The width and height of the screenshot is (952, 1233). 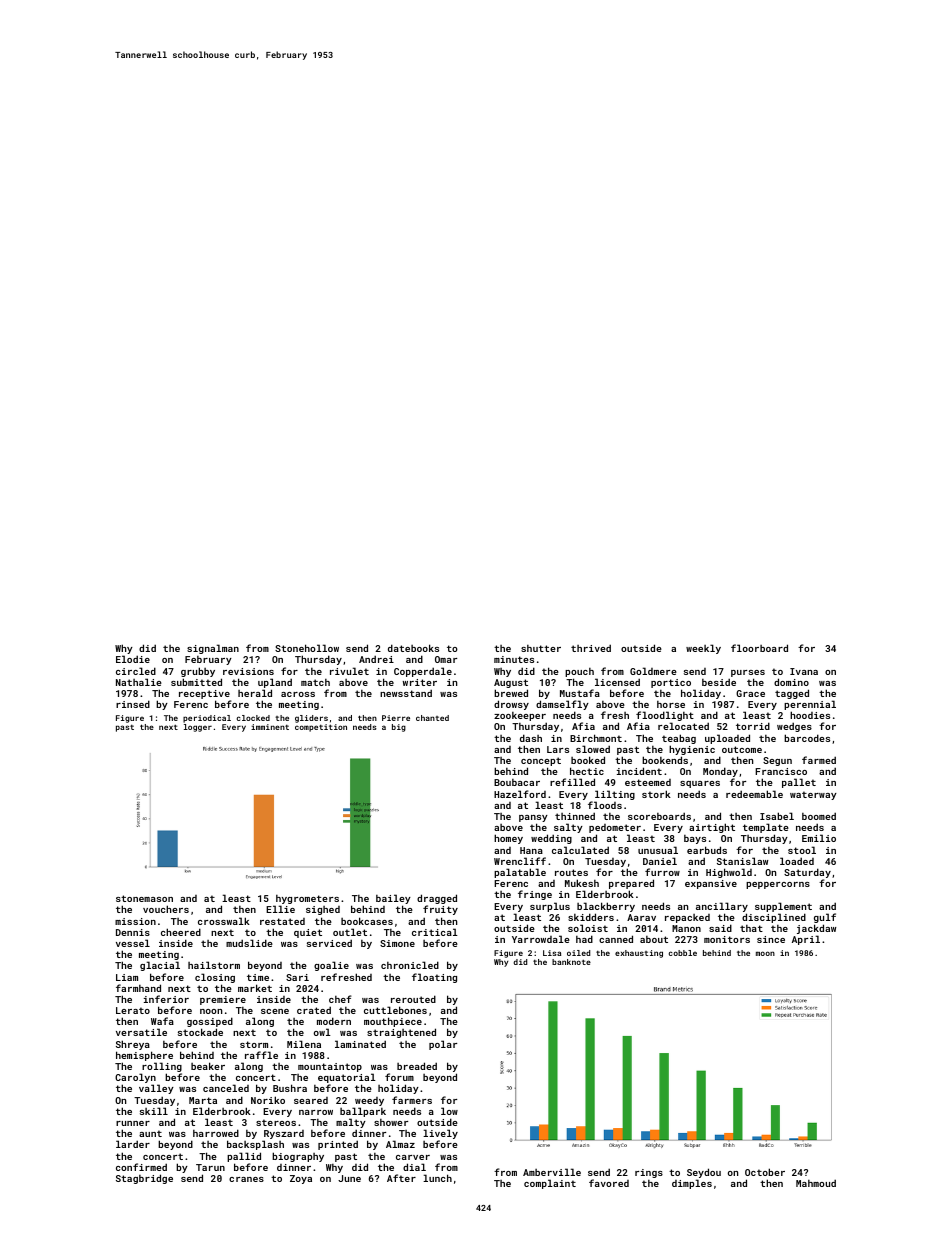 I want to click on Dennis, so click(x=133, y=932).
